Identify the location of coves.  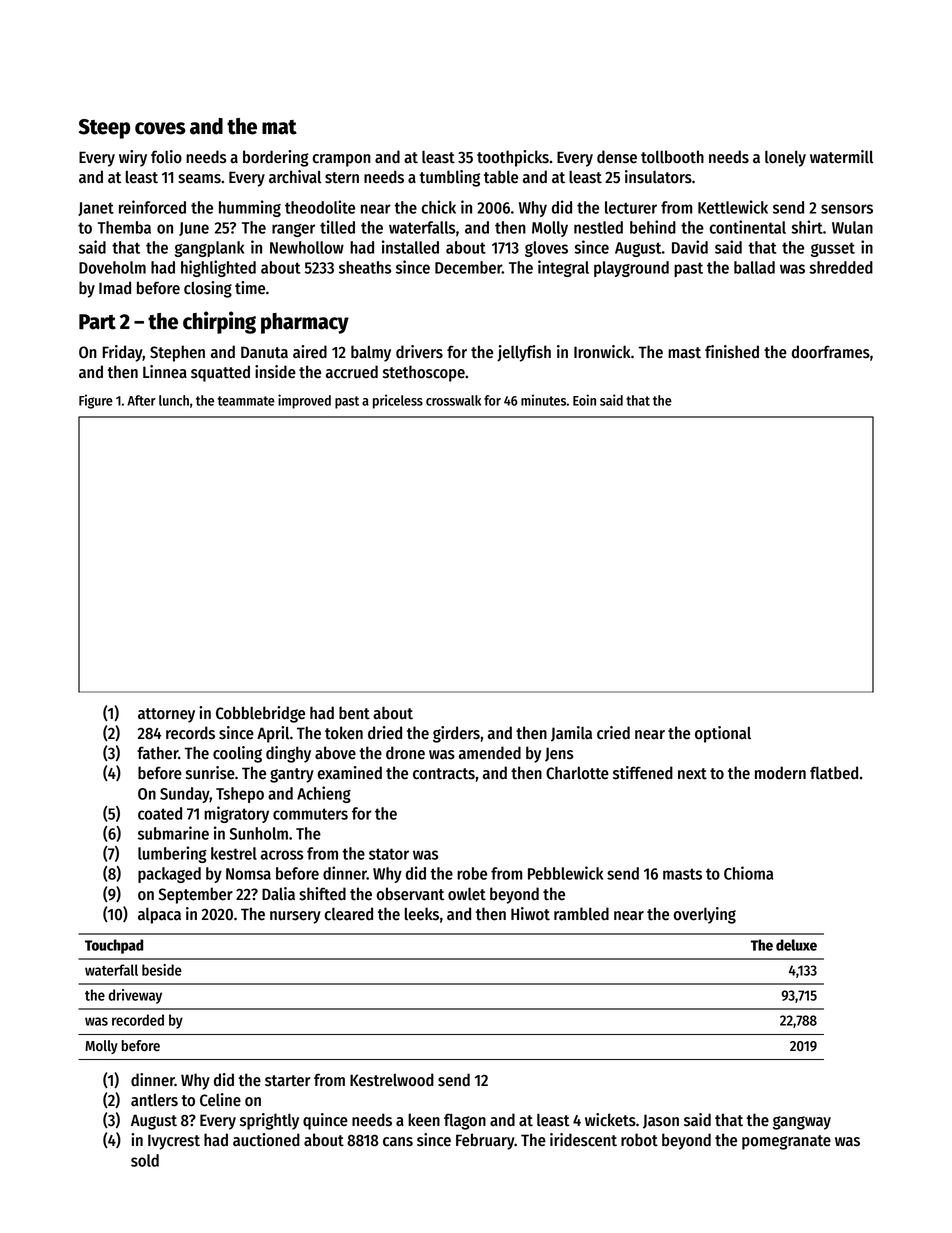
(160, 128).
